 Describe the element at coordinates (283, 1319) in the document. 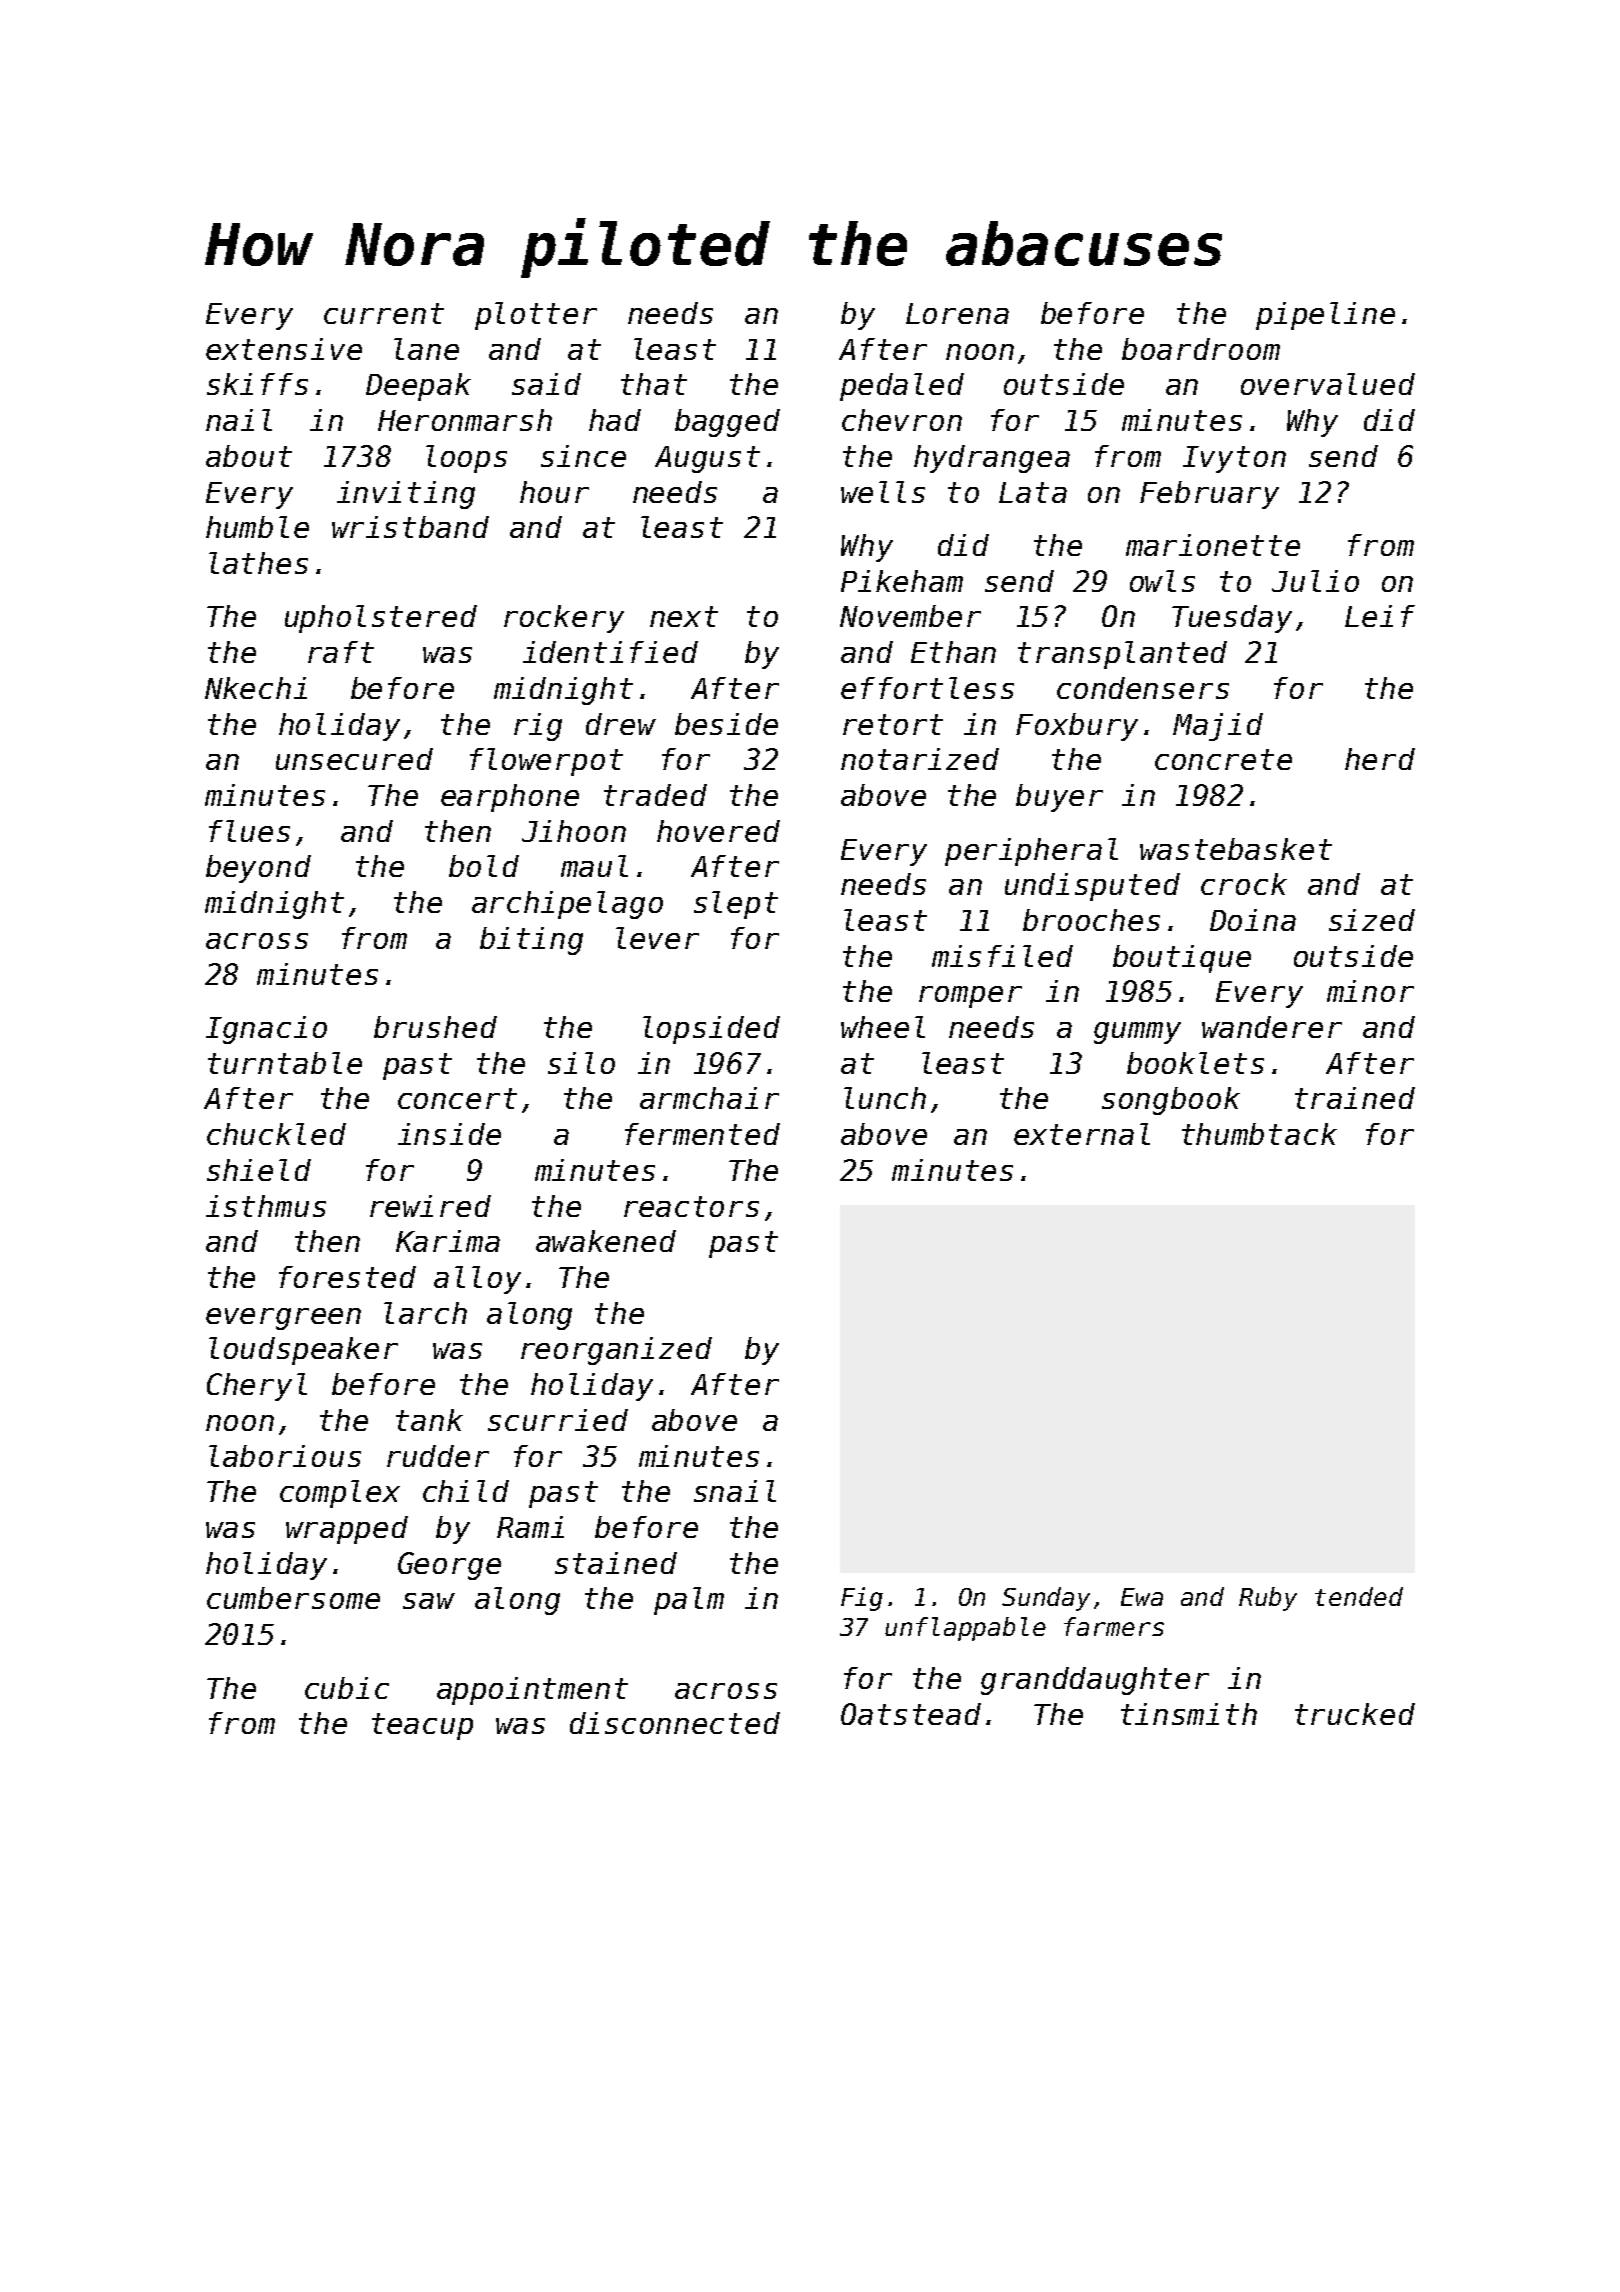

I see `evergreen` at that location.
